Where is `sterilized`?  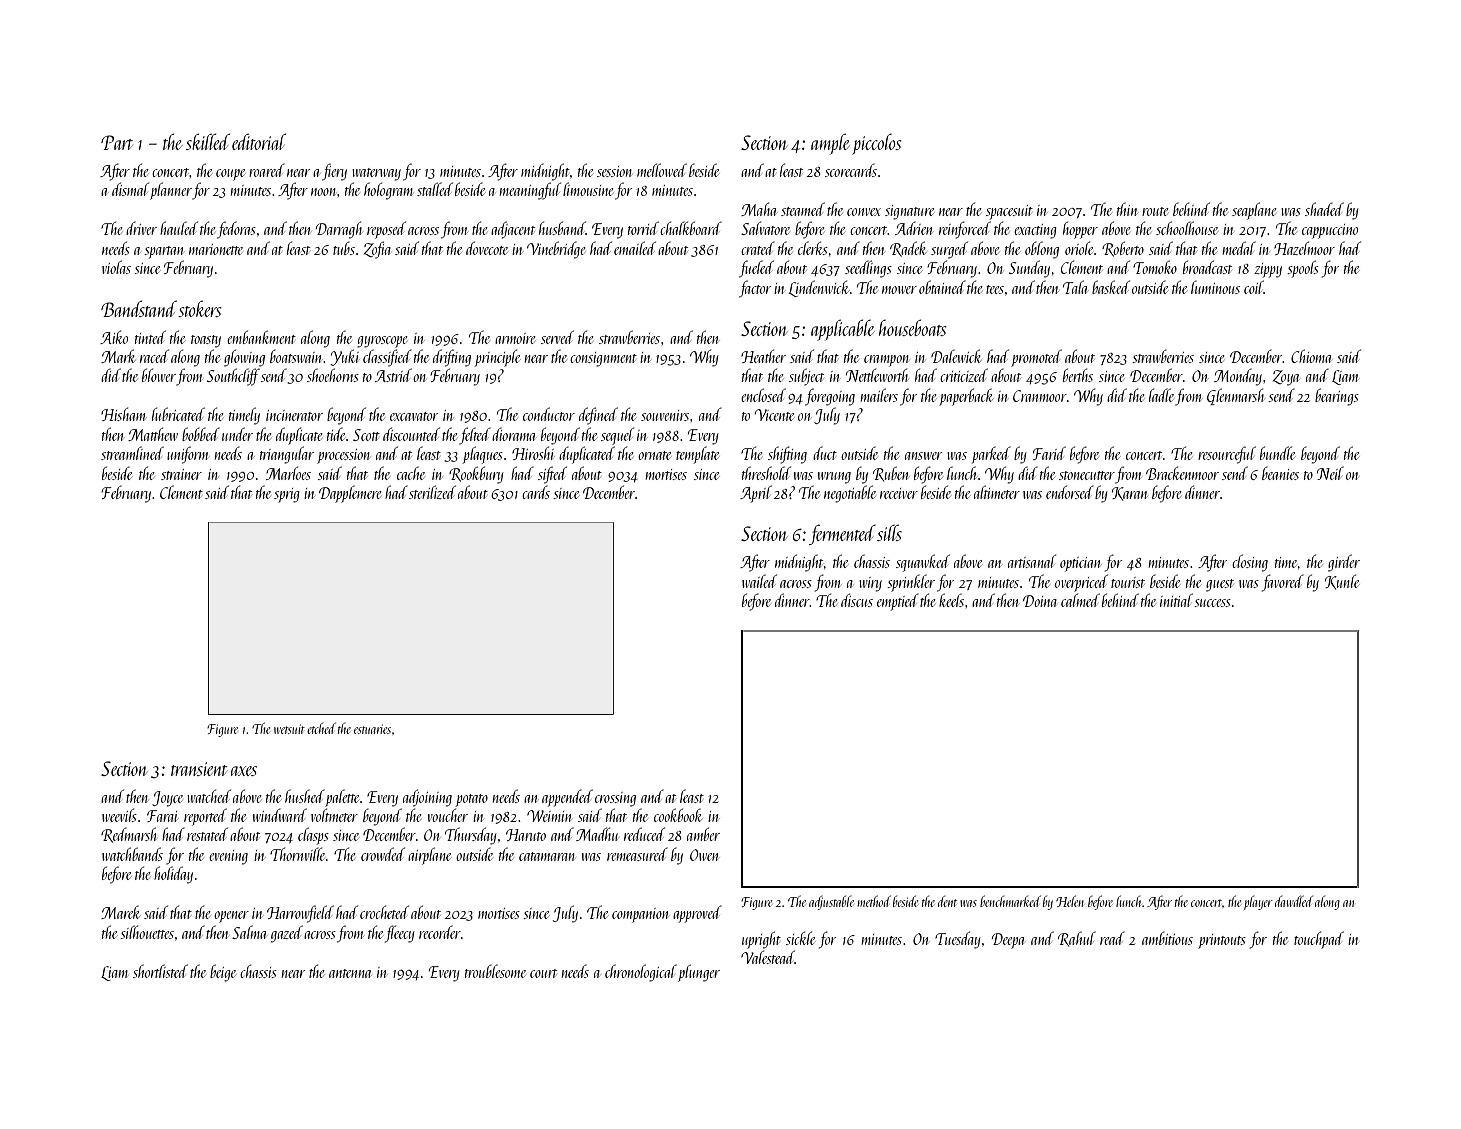
sterilized is located at coordinates (432, 492).
